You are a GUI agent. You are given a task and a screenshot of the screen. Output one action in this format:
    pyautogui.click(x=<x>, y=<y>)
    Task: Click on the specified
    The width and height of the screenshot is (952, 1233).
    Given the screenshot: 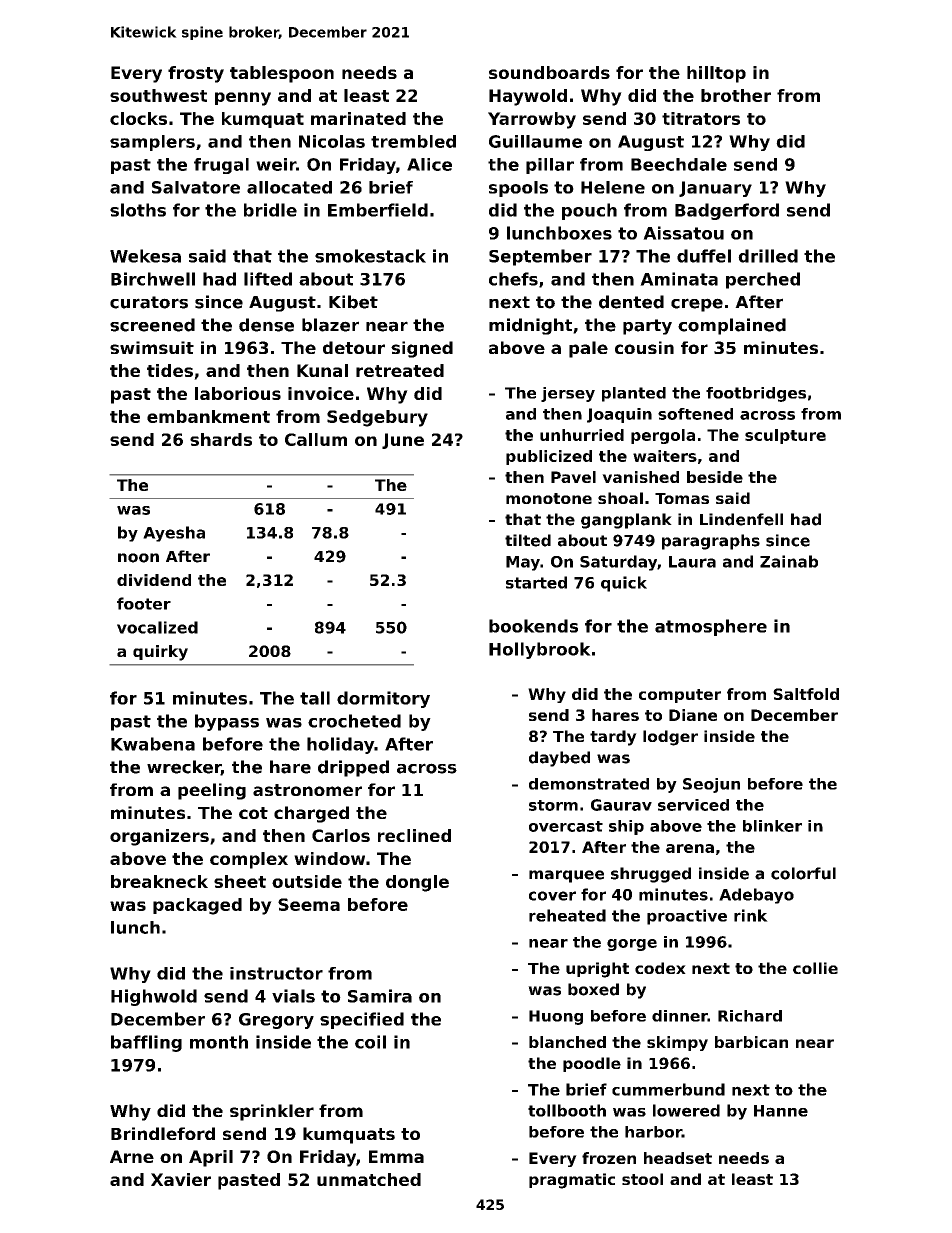 What is the action you would take?
    pyautogui.click(x=362, y=1020)
